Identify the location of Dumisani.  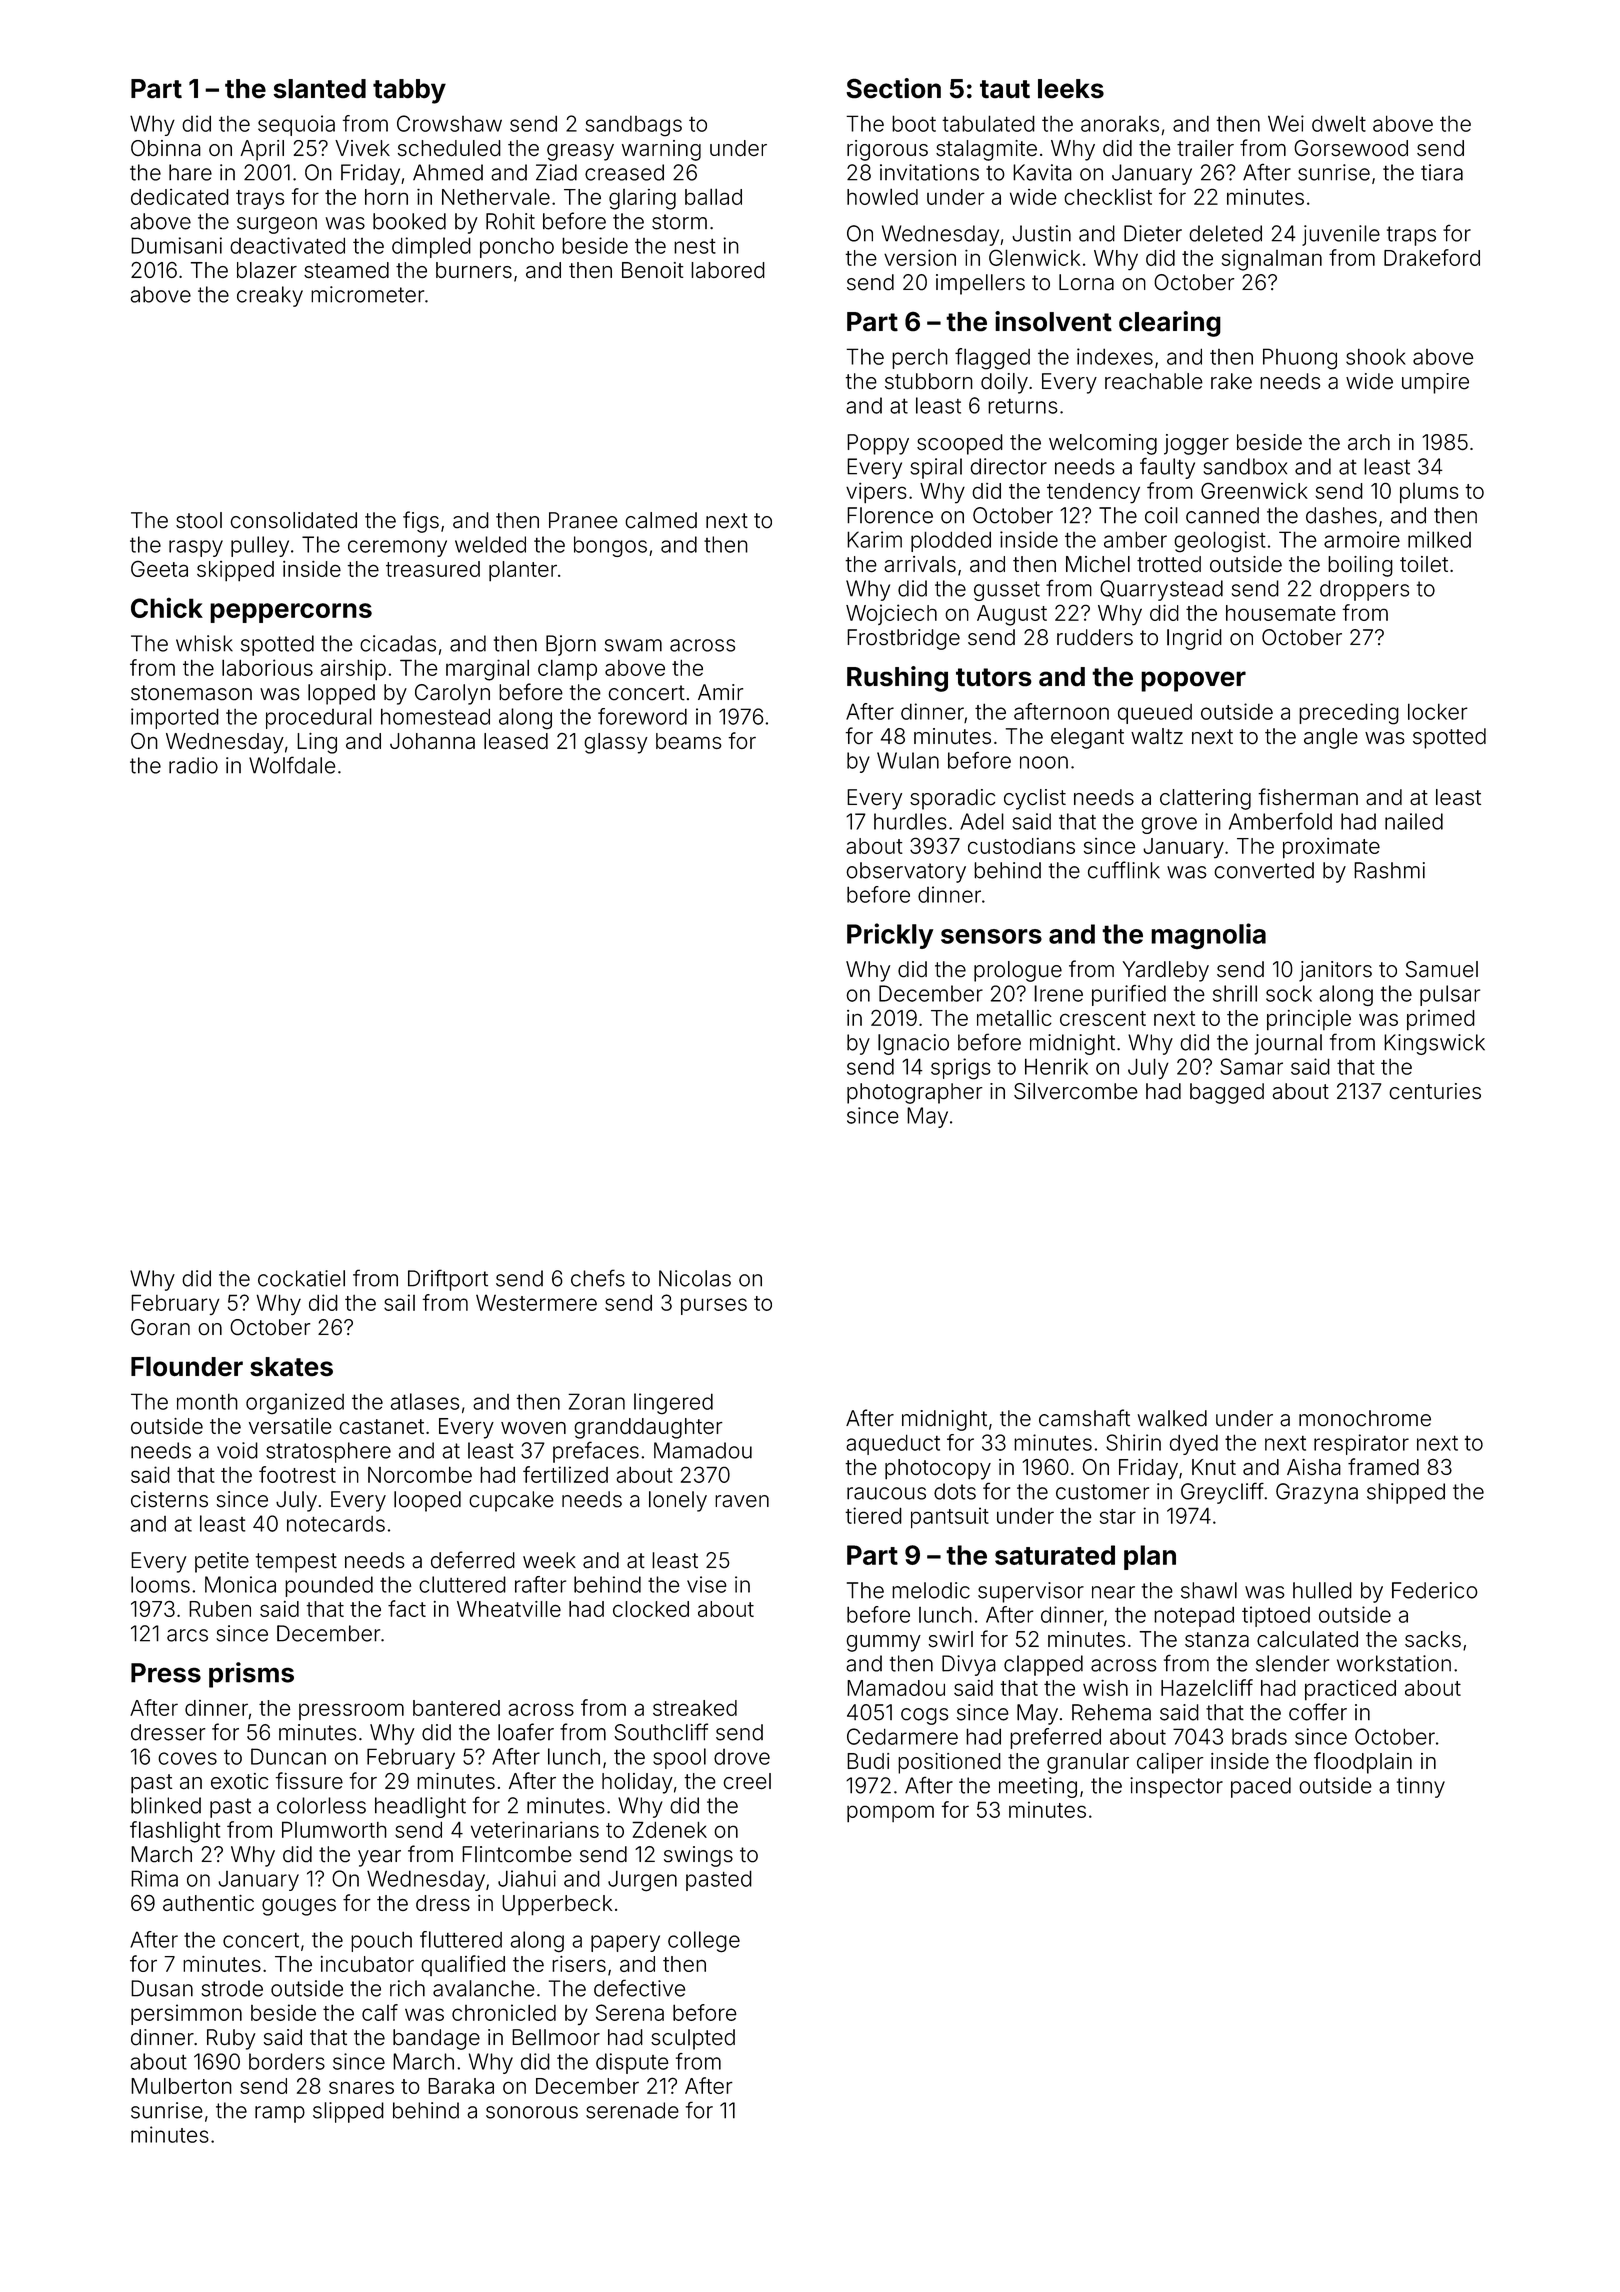
(176, 245).
